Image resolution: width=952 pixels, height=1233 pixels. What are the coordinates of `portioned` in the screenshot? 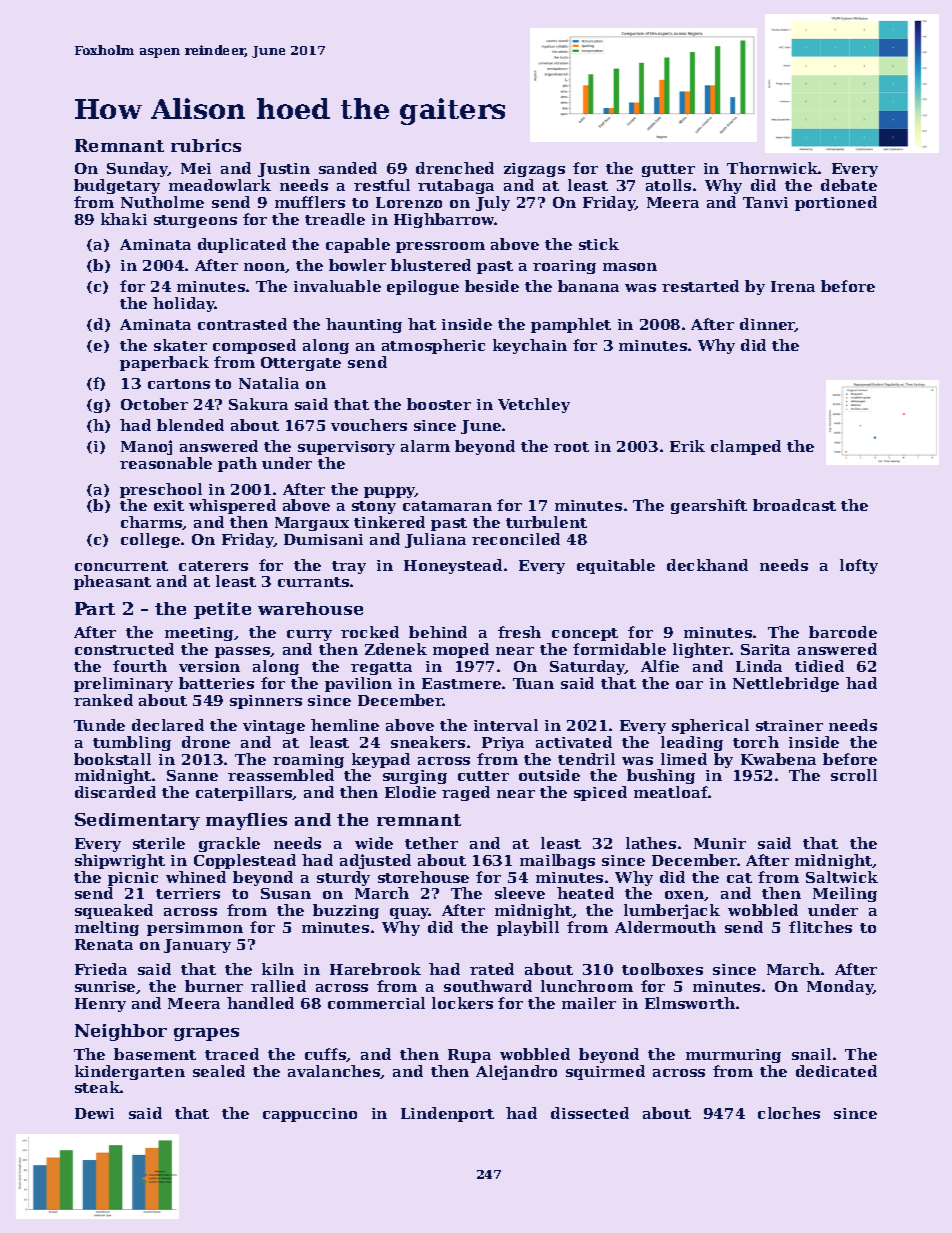 It's located at (836, 203).
